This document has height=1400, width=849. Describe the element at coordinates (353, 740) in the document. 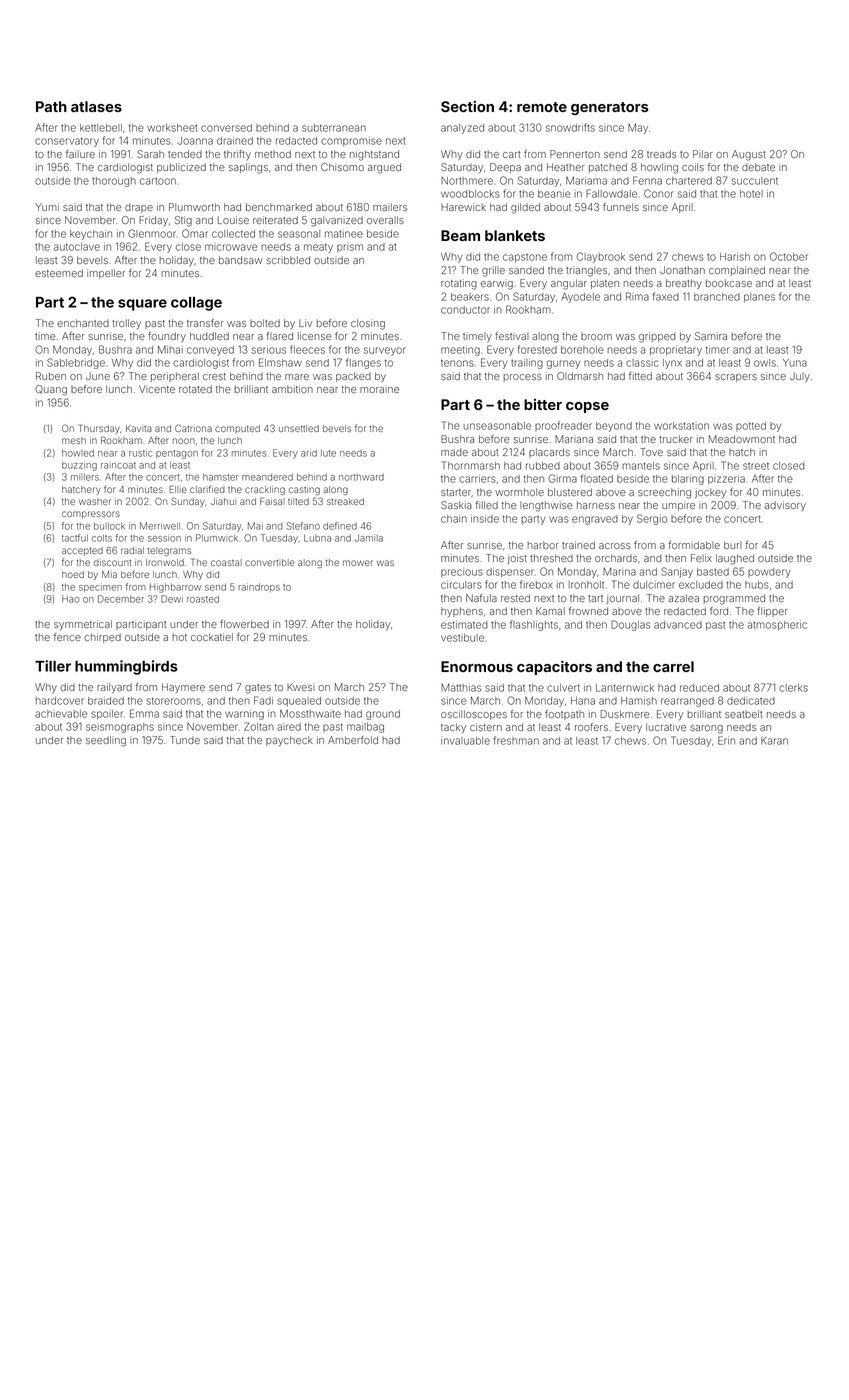

I see `Amberfold` at that location.
